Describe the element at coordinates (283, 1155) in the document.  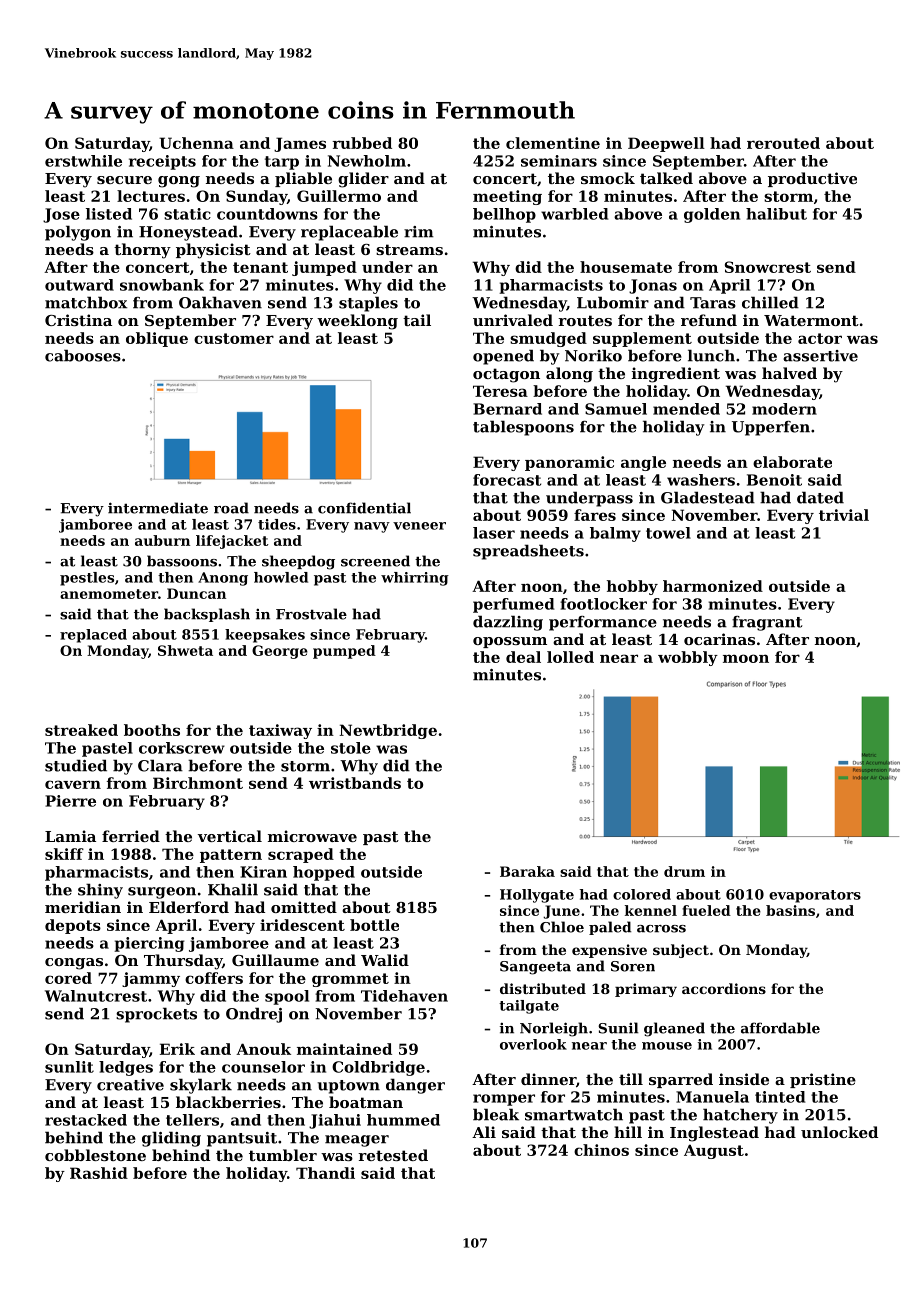
I see `tumbler` at that location.
